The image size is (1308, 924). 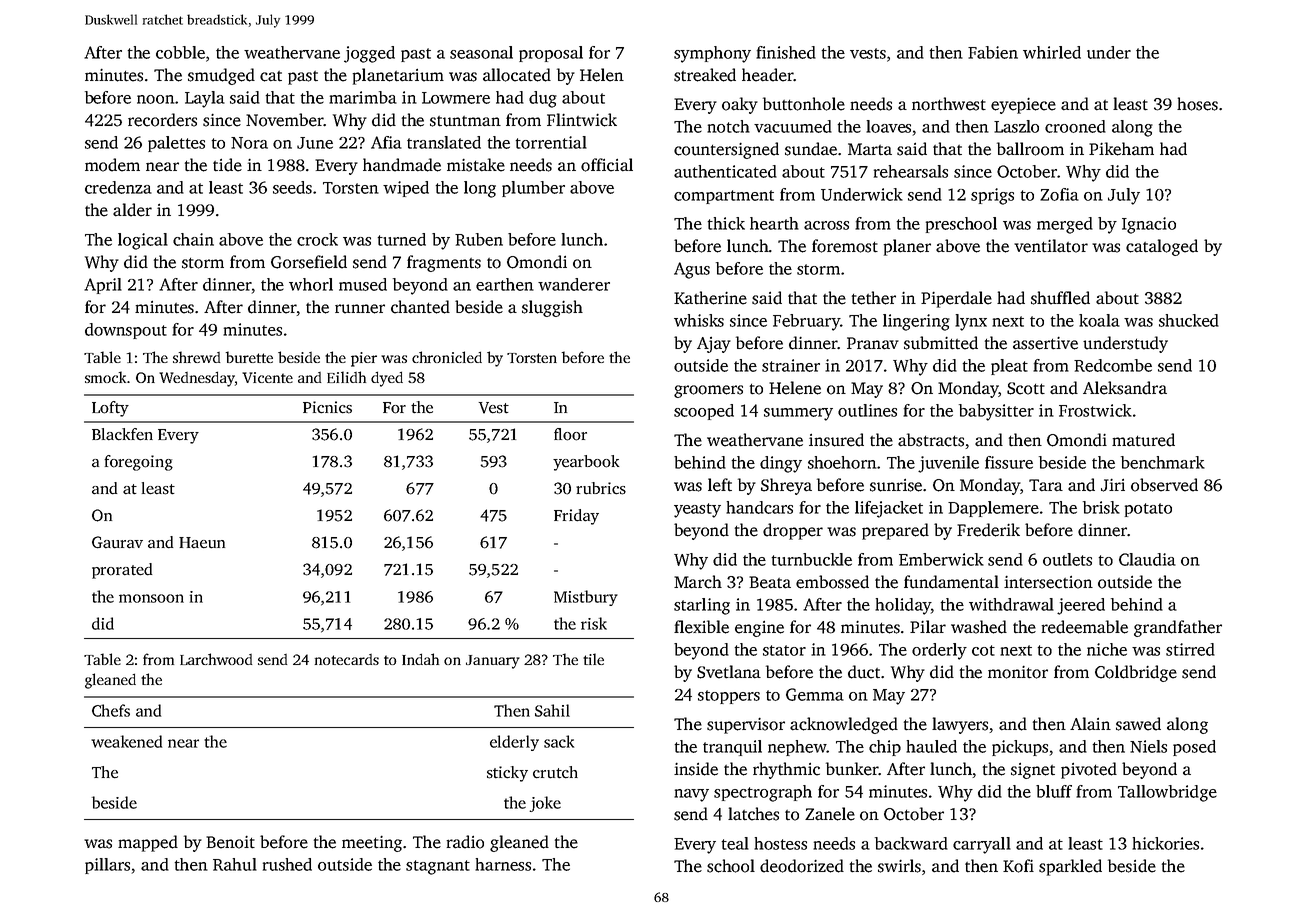 I want to click on Kofi, so click(x=1018, y=866).
